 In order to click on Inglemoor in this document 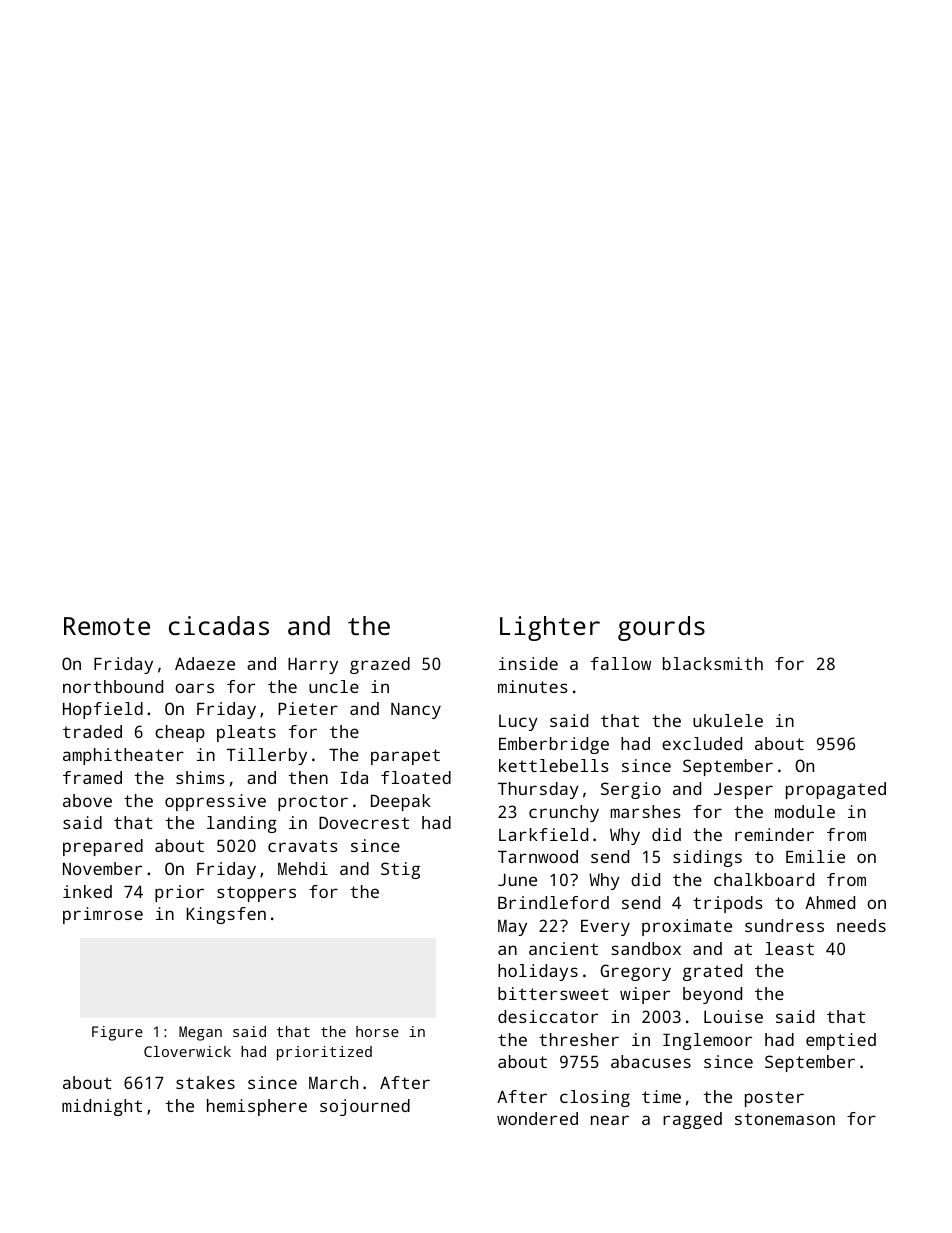, I will do `click(707, 1041)`.
